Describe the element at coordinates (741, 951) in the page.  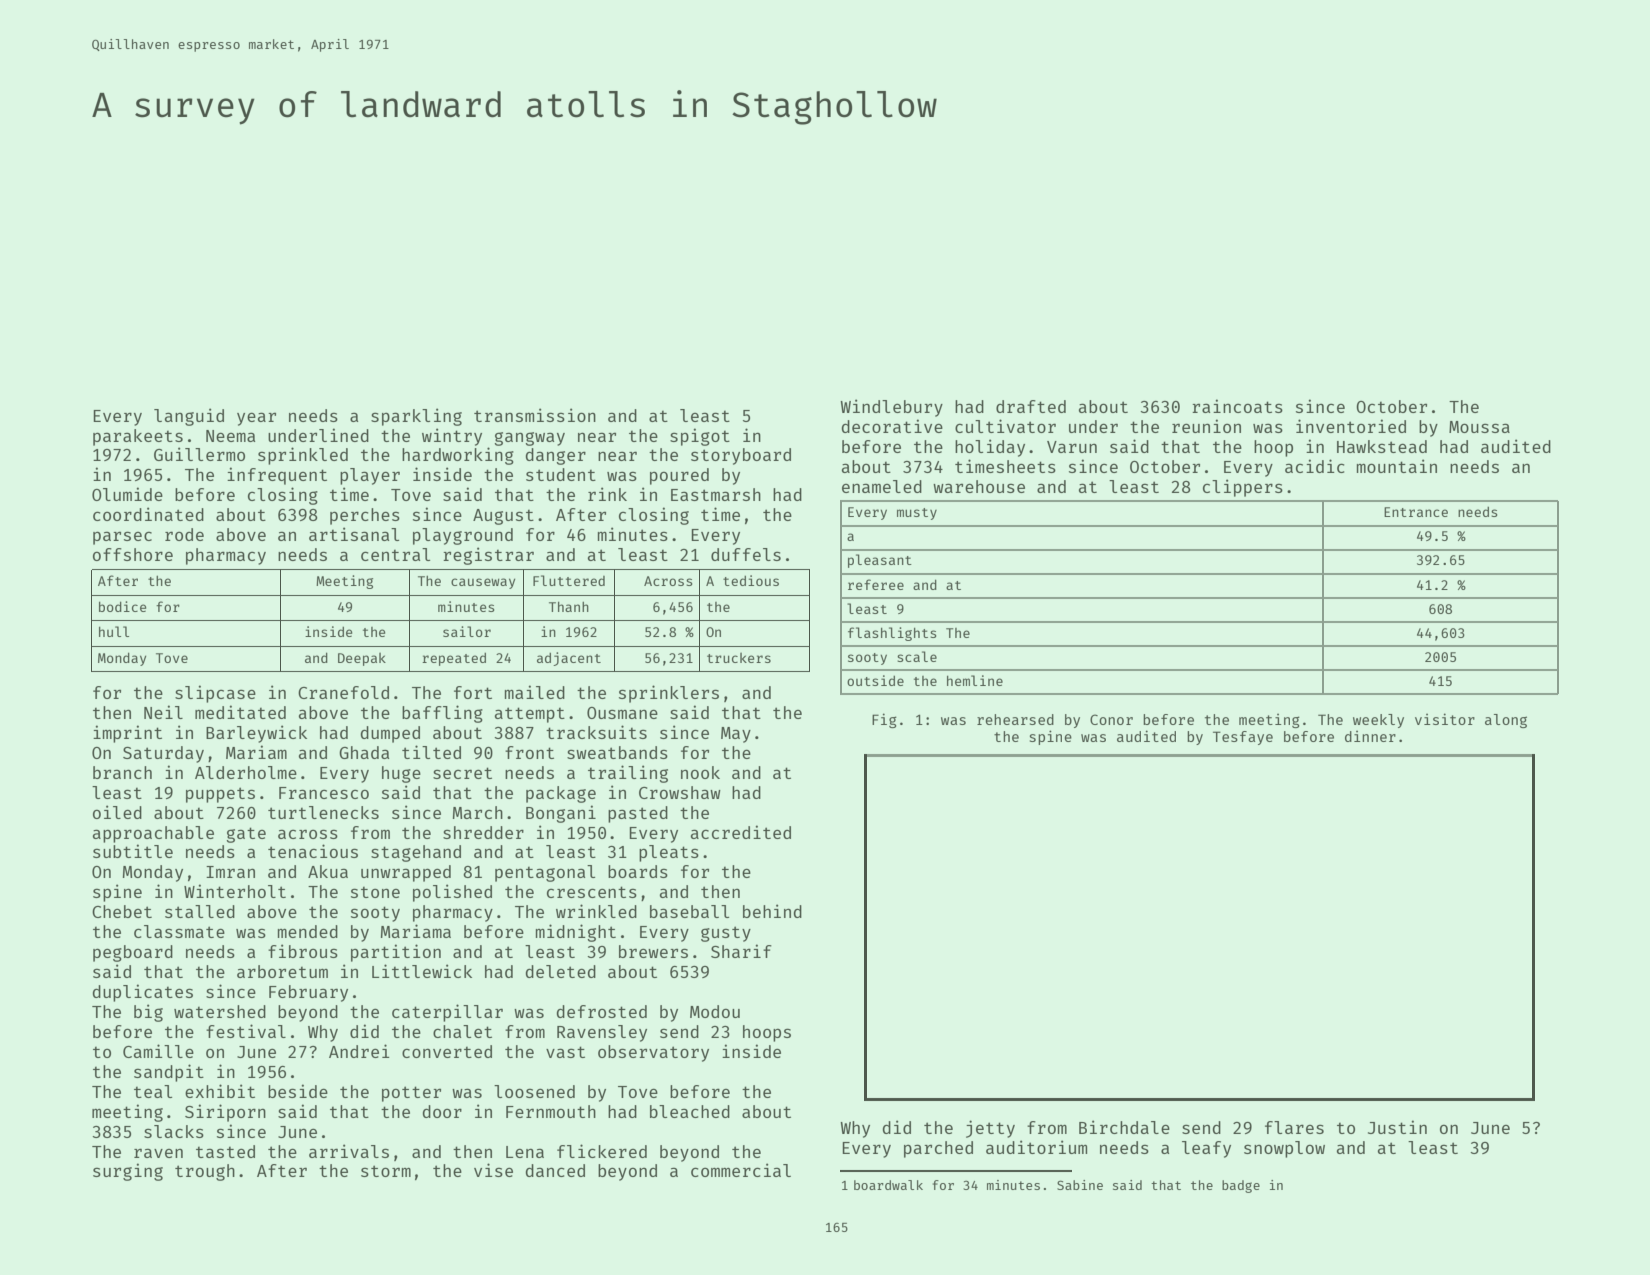
I see `Sharif` at that location.
